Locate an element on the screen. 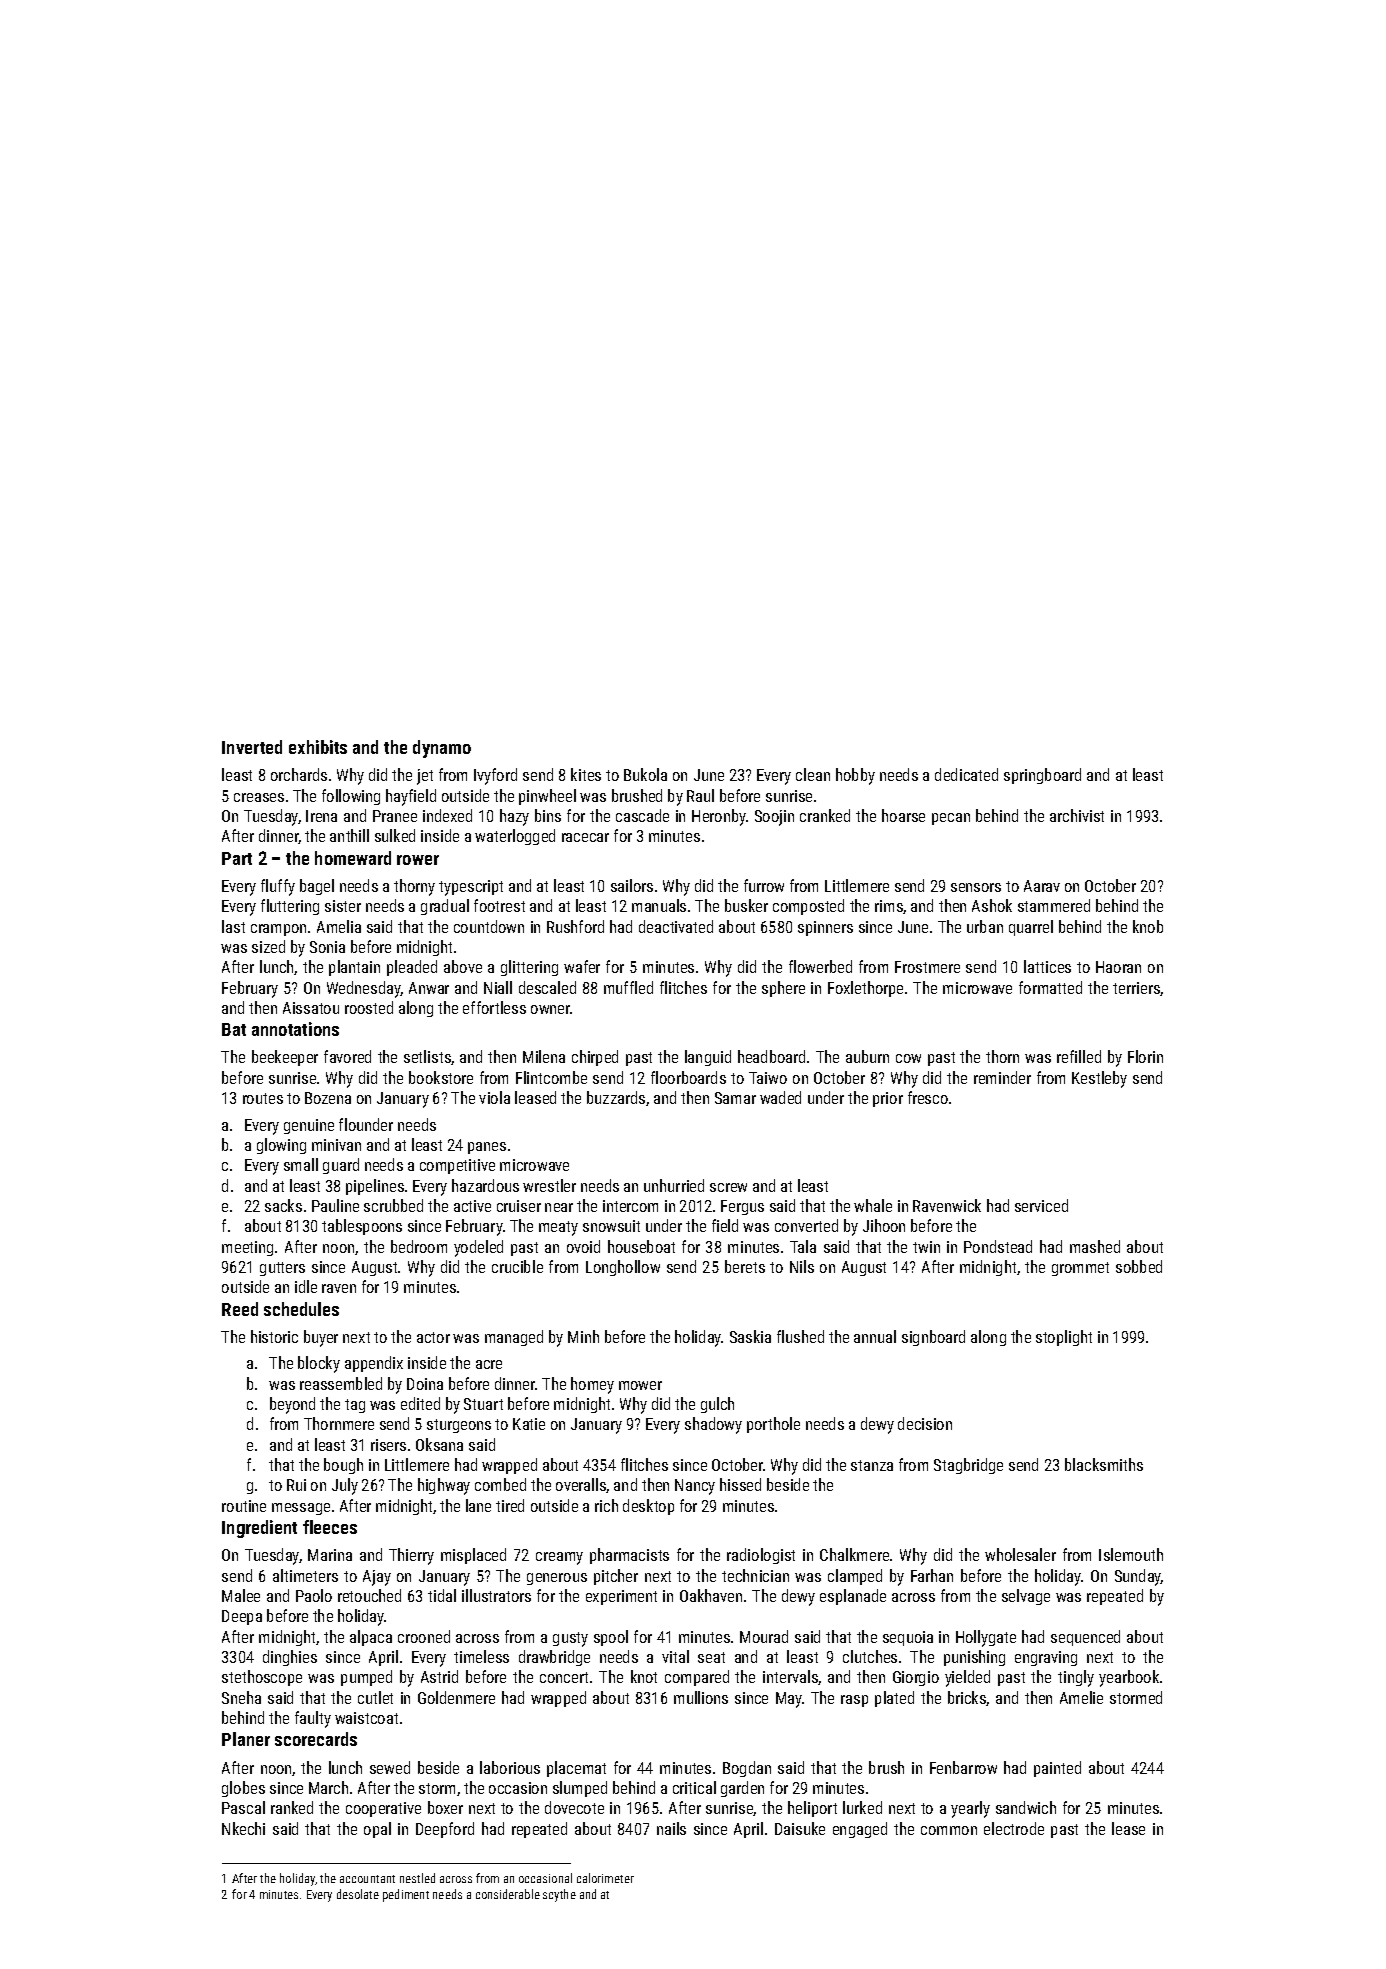  cascade is located at coordinates (642, 815).
